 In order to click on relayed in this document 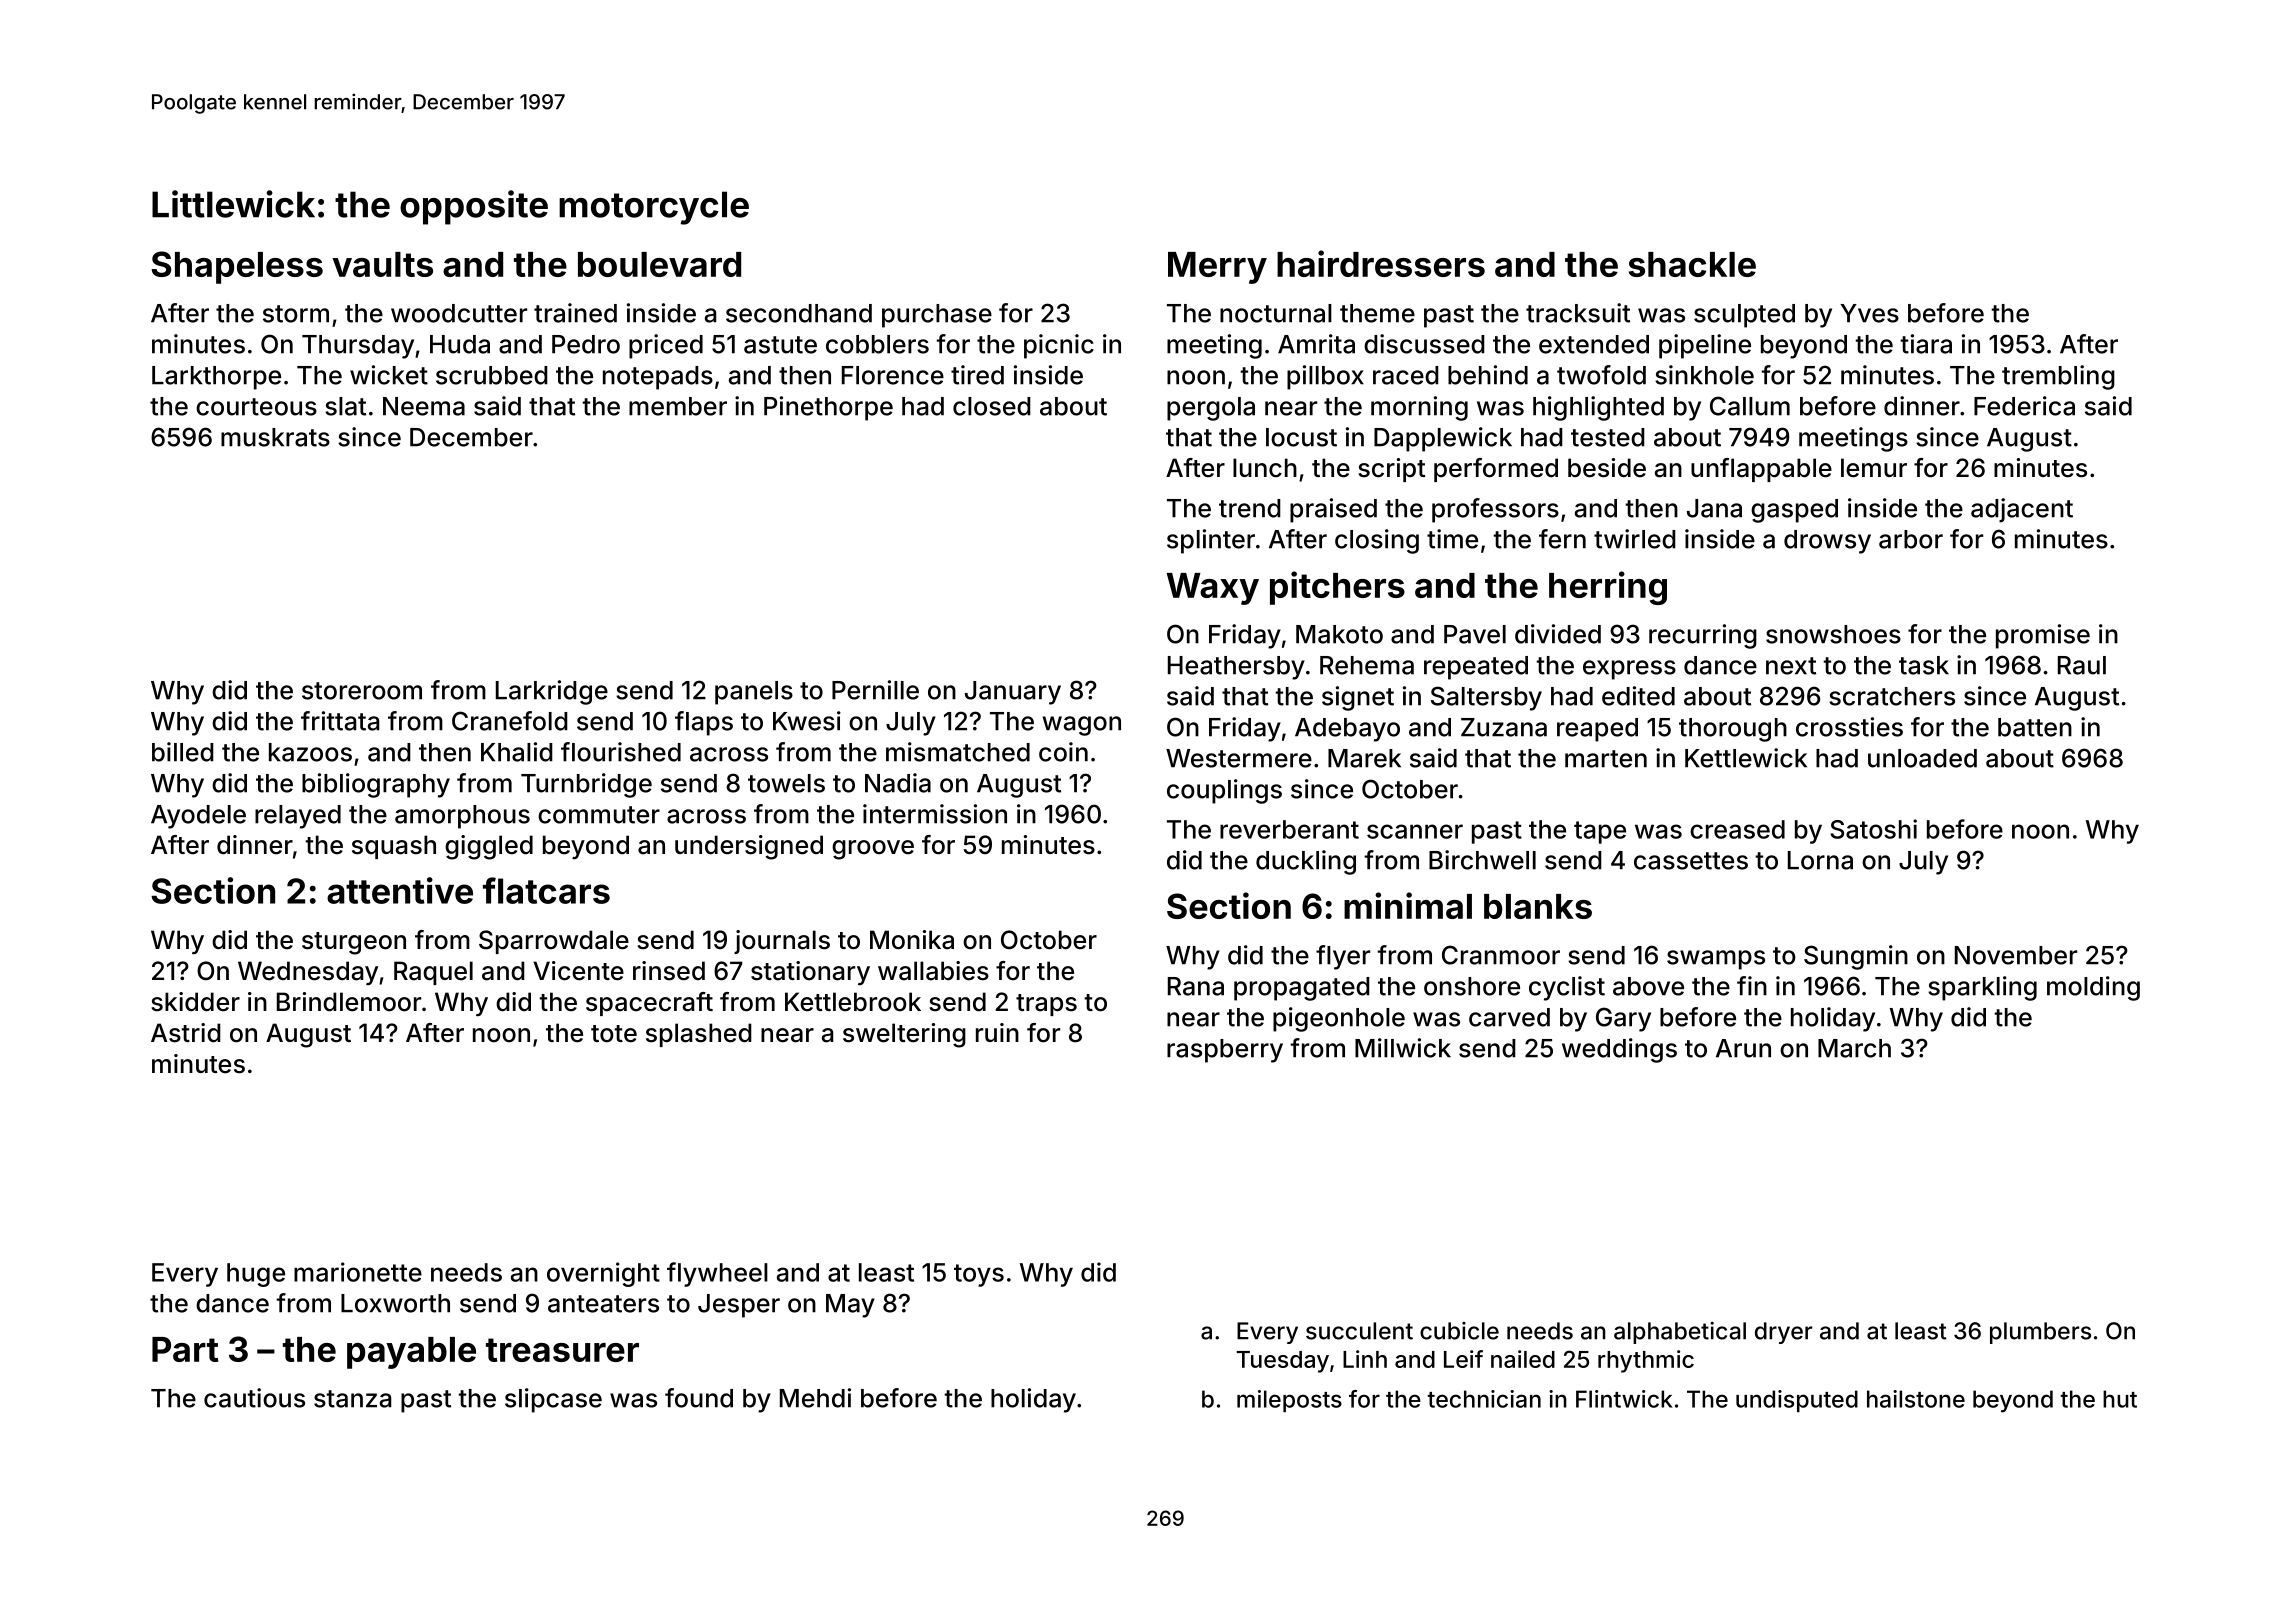, I will do `click(298, 817)`.
